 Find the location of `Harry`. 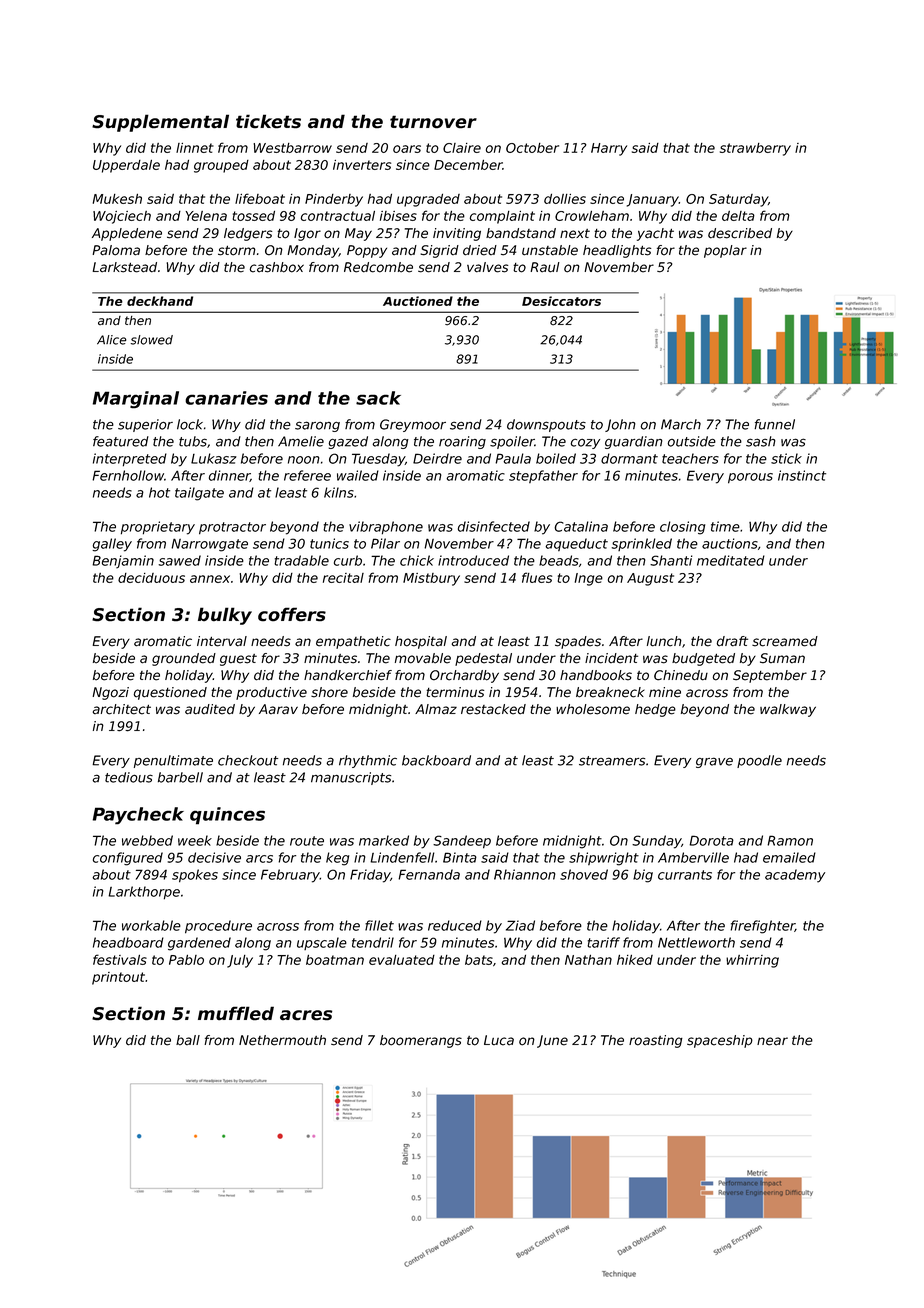

Harry is located at coordinates (609, 149).
